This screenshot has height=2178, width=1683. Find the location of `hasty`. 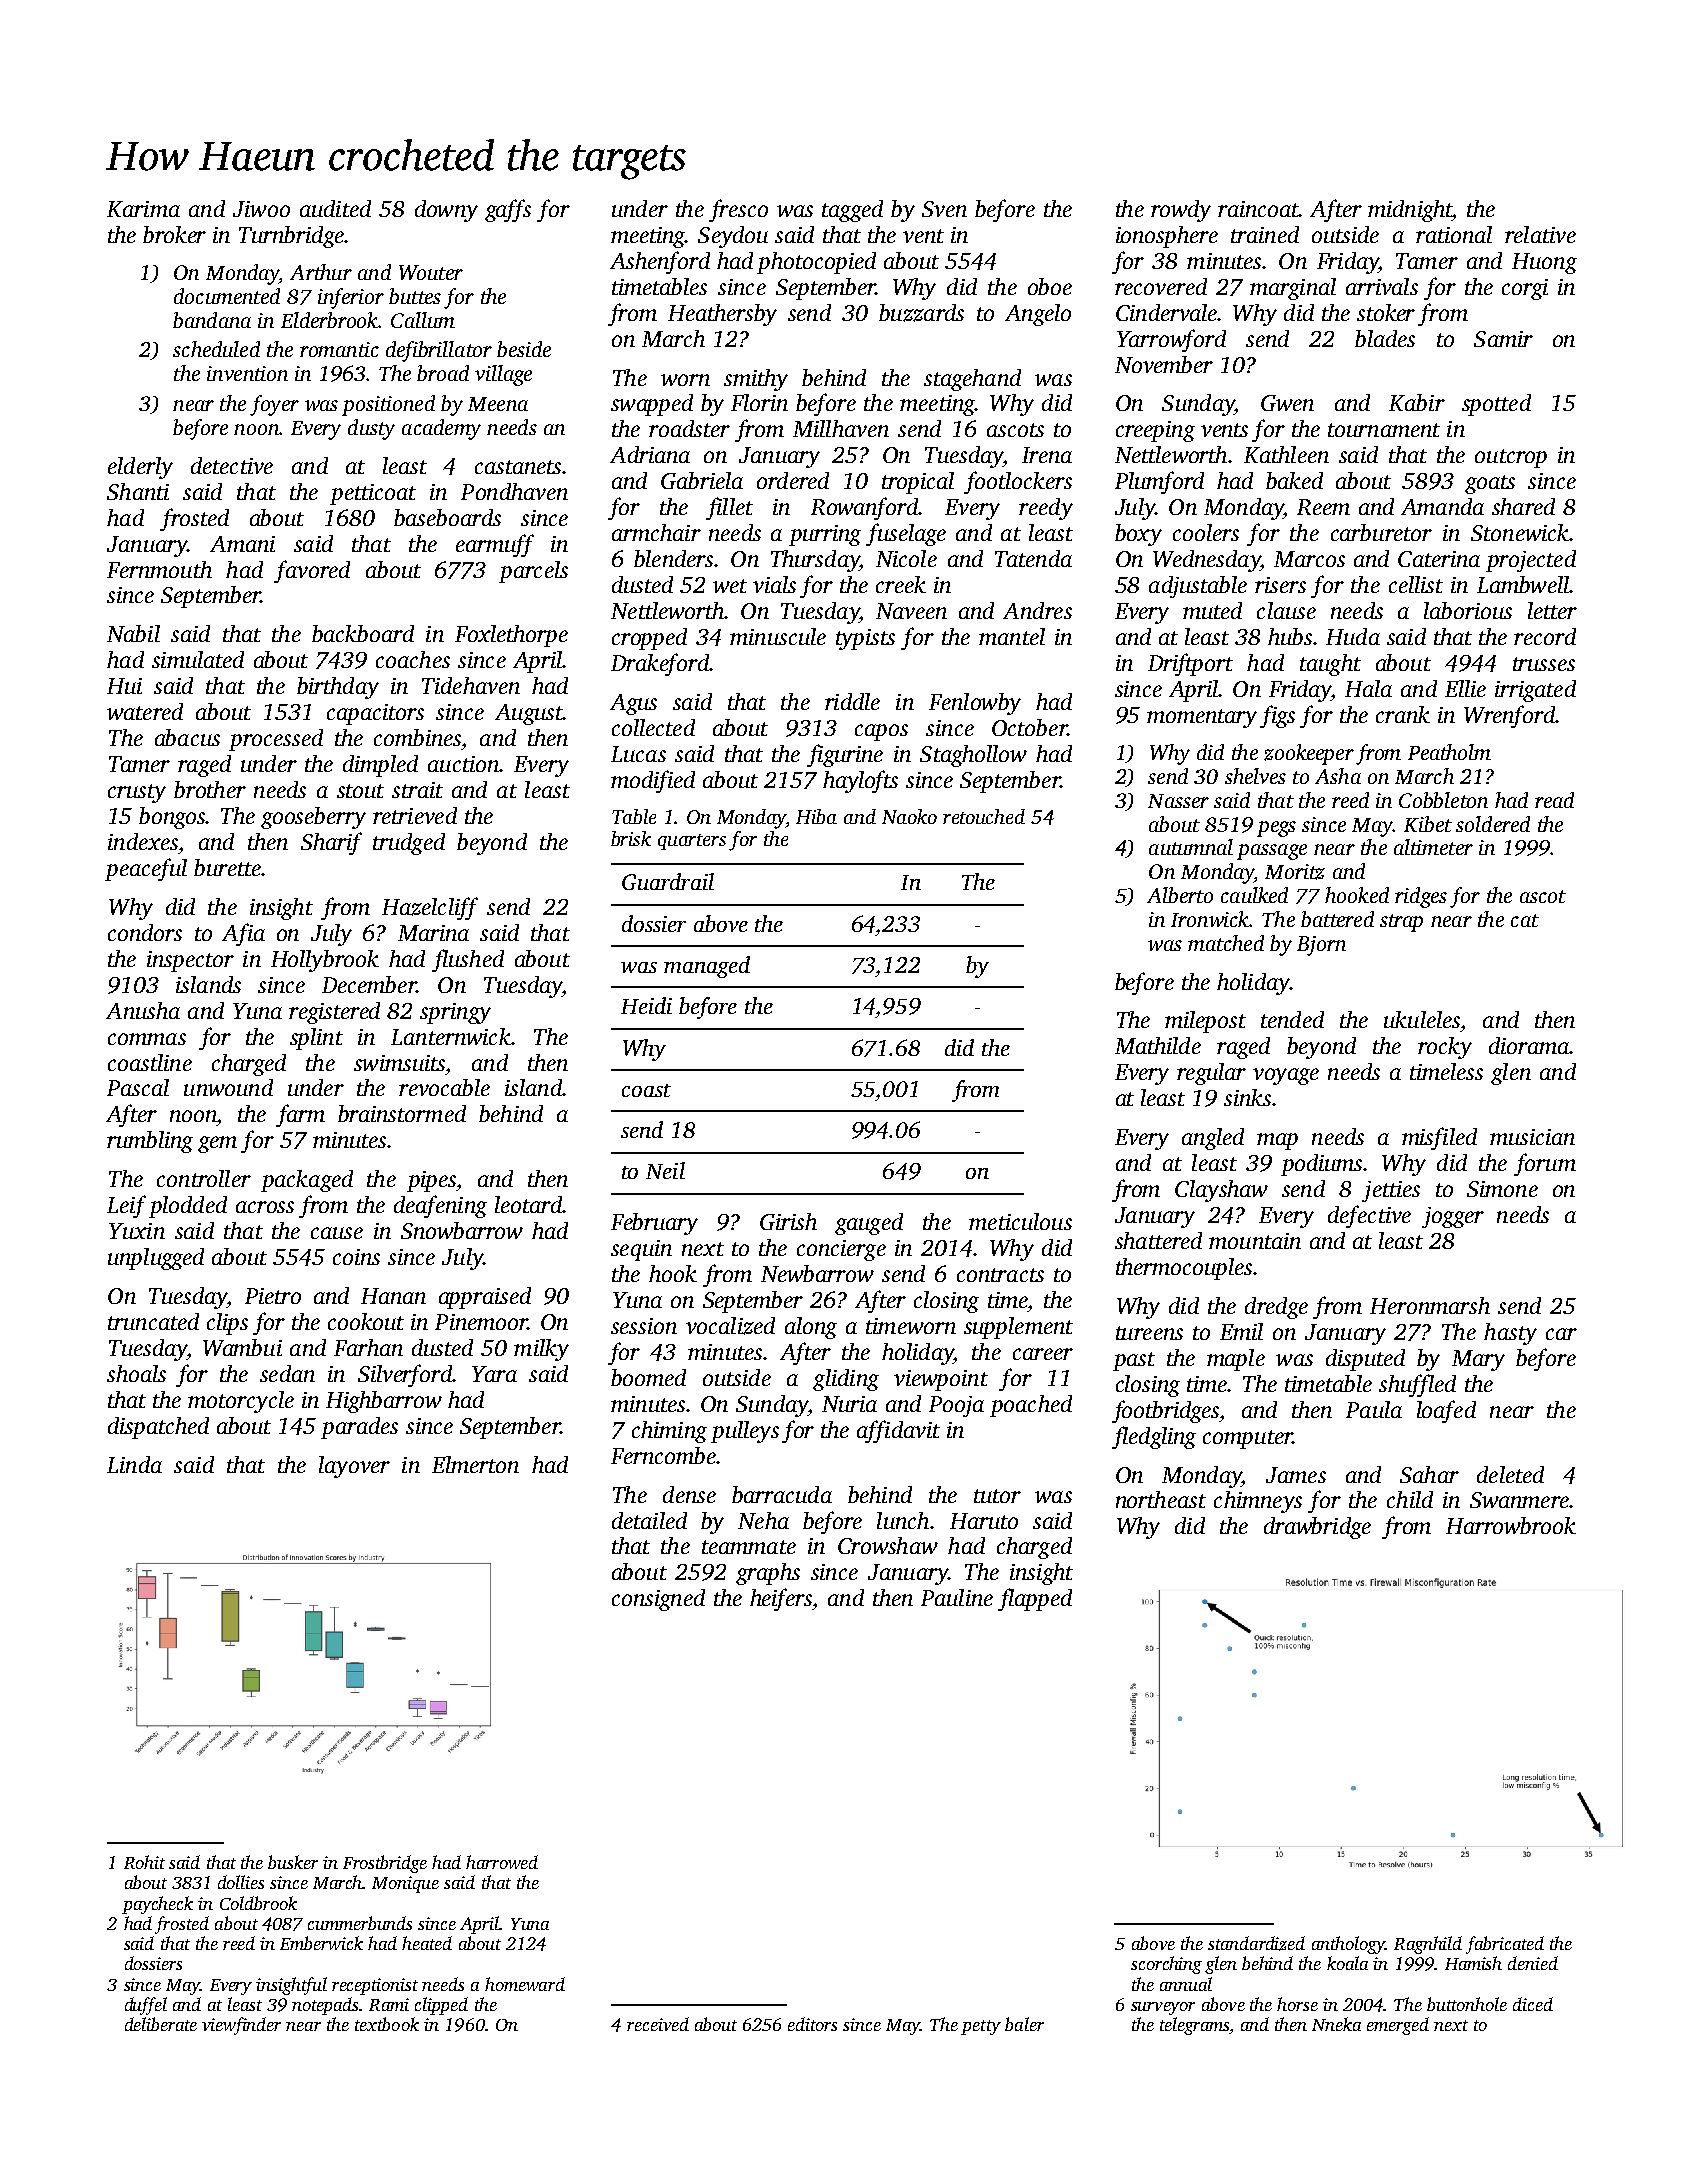

hasty is located at coordinates (1510, 1334).
